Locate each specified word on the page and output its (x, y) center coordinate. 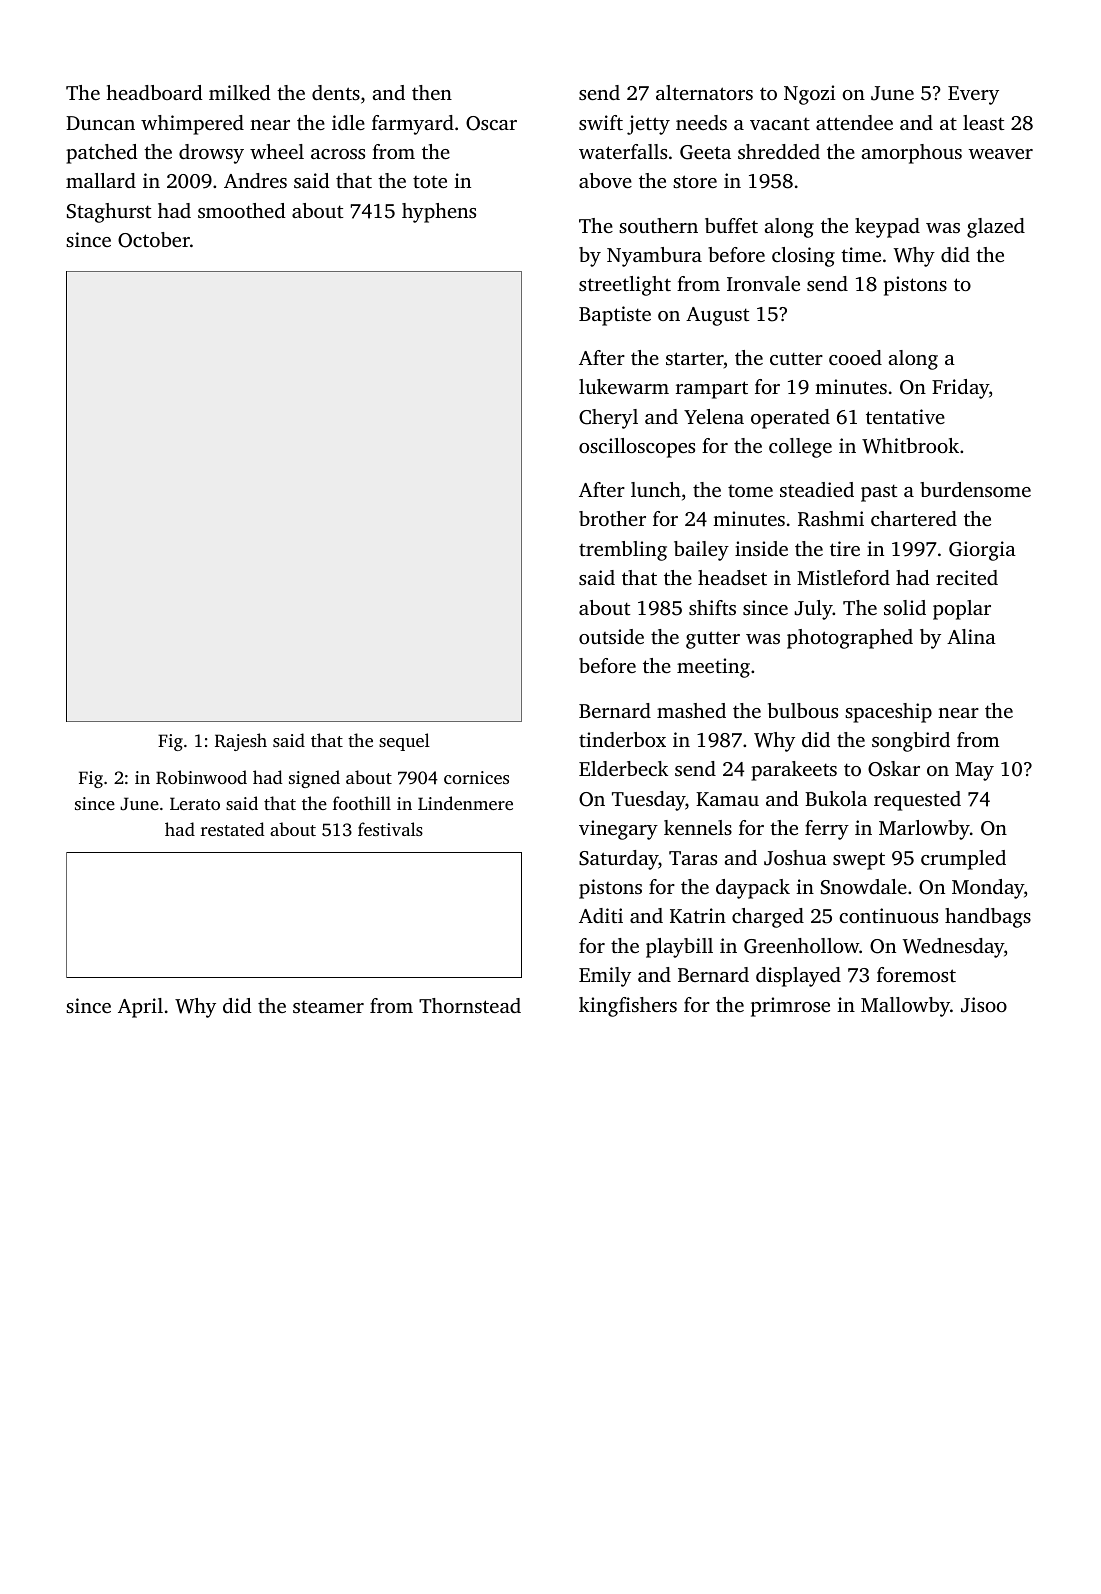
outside (611, 636)
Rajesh (241, 742)
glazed (996, 228)
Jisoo (984, 1005)
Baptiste (615, 316)
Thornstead (470, 1005)
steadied (817, 489)
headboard (154, 92)
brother (612, 518)
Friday (960, 389)
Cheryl (608, 419)
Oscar (491, 123)
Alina (971, 636)
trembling (623, 551)
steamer (328, 1007)
